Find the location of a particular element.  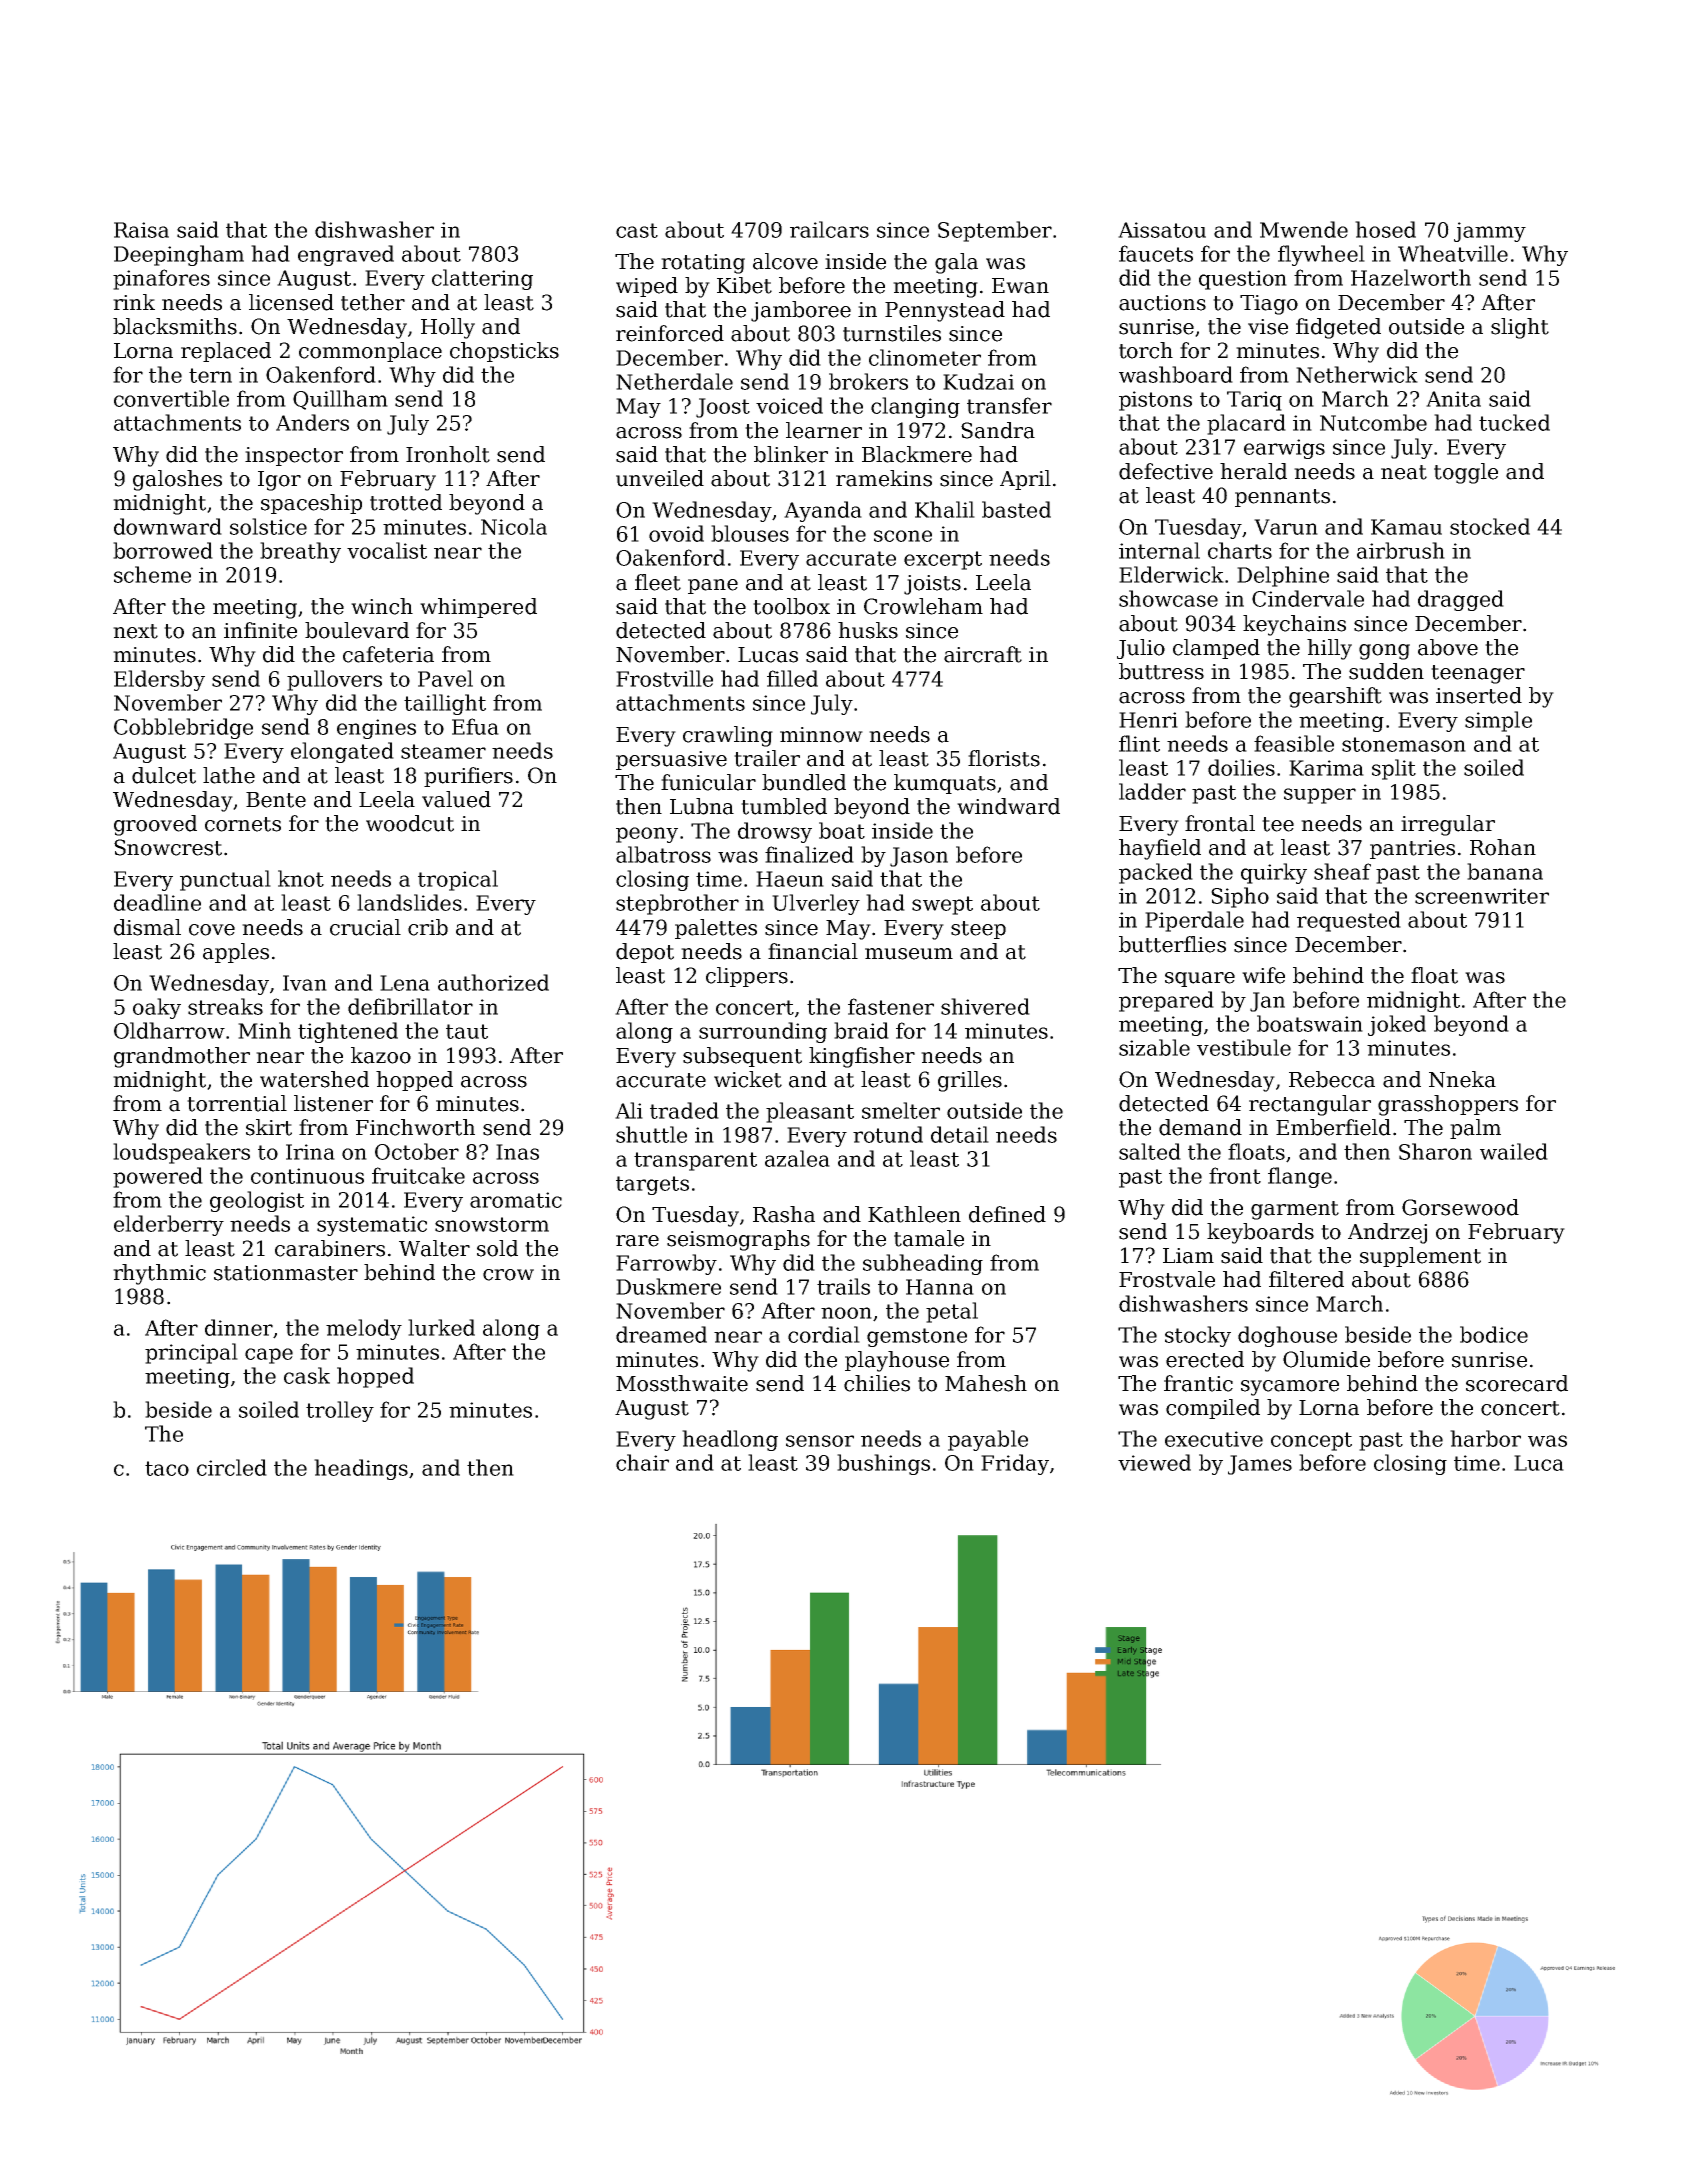

systematic is located at coordinates (372, 1226).
